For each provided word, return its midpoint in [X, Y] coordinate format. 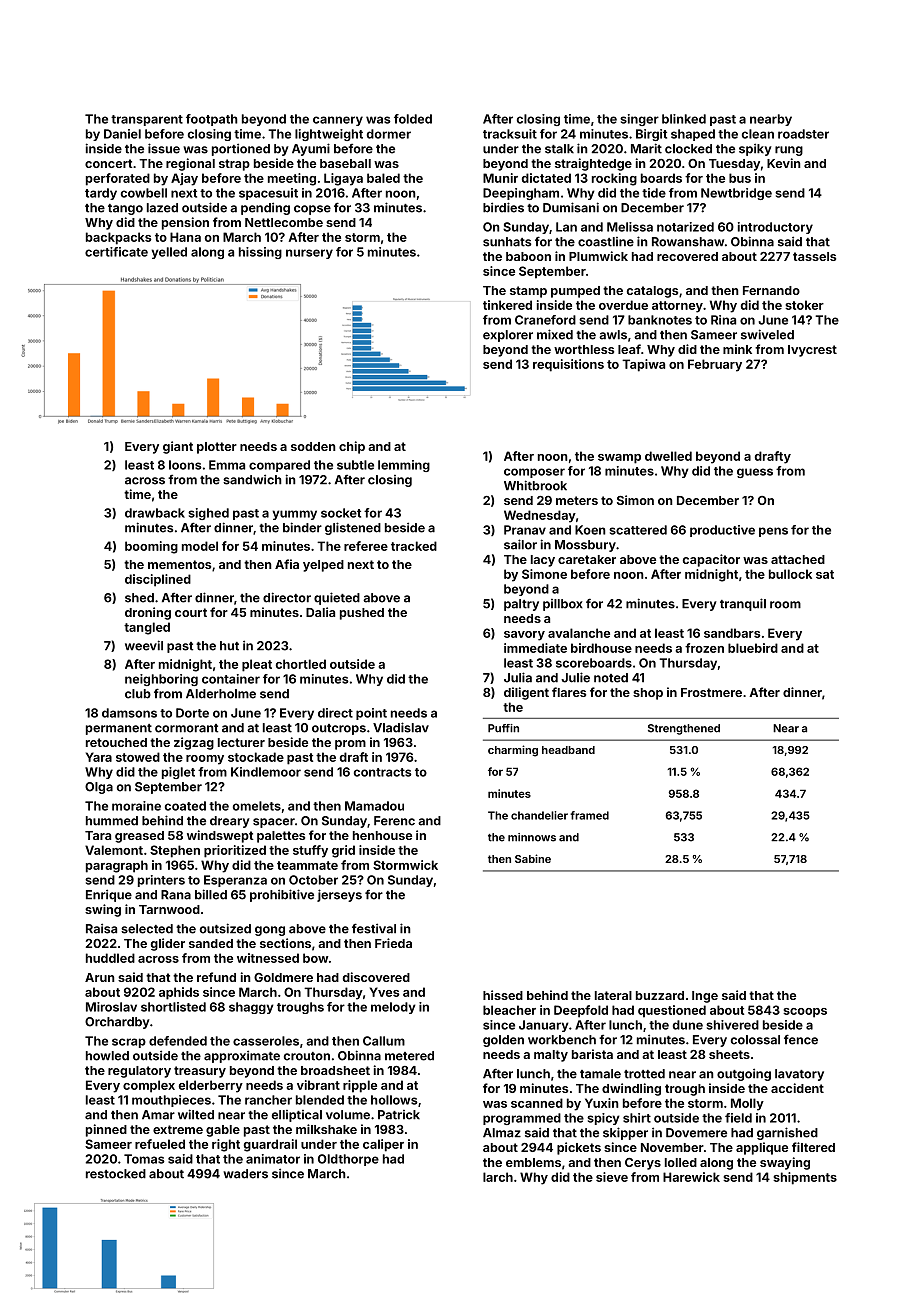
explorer [508, 336]
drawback [155, 513]
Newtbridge [736, 194]
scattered [638, 530]
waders [245, 1174]
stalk [559, 149]
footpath [212, 120]
